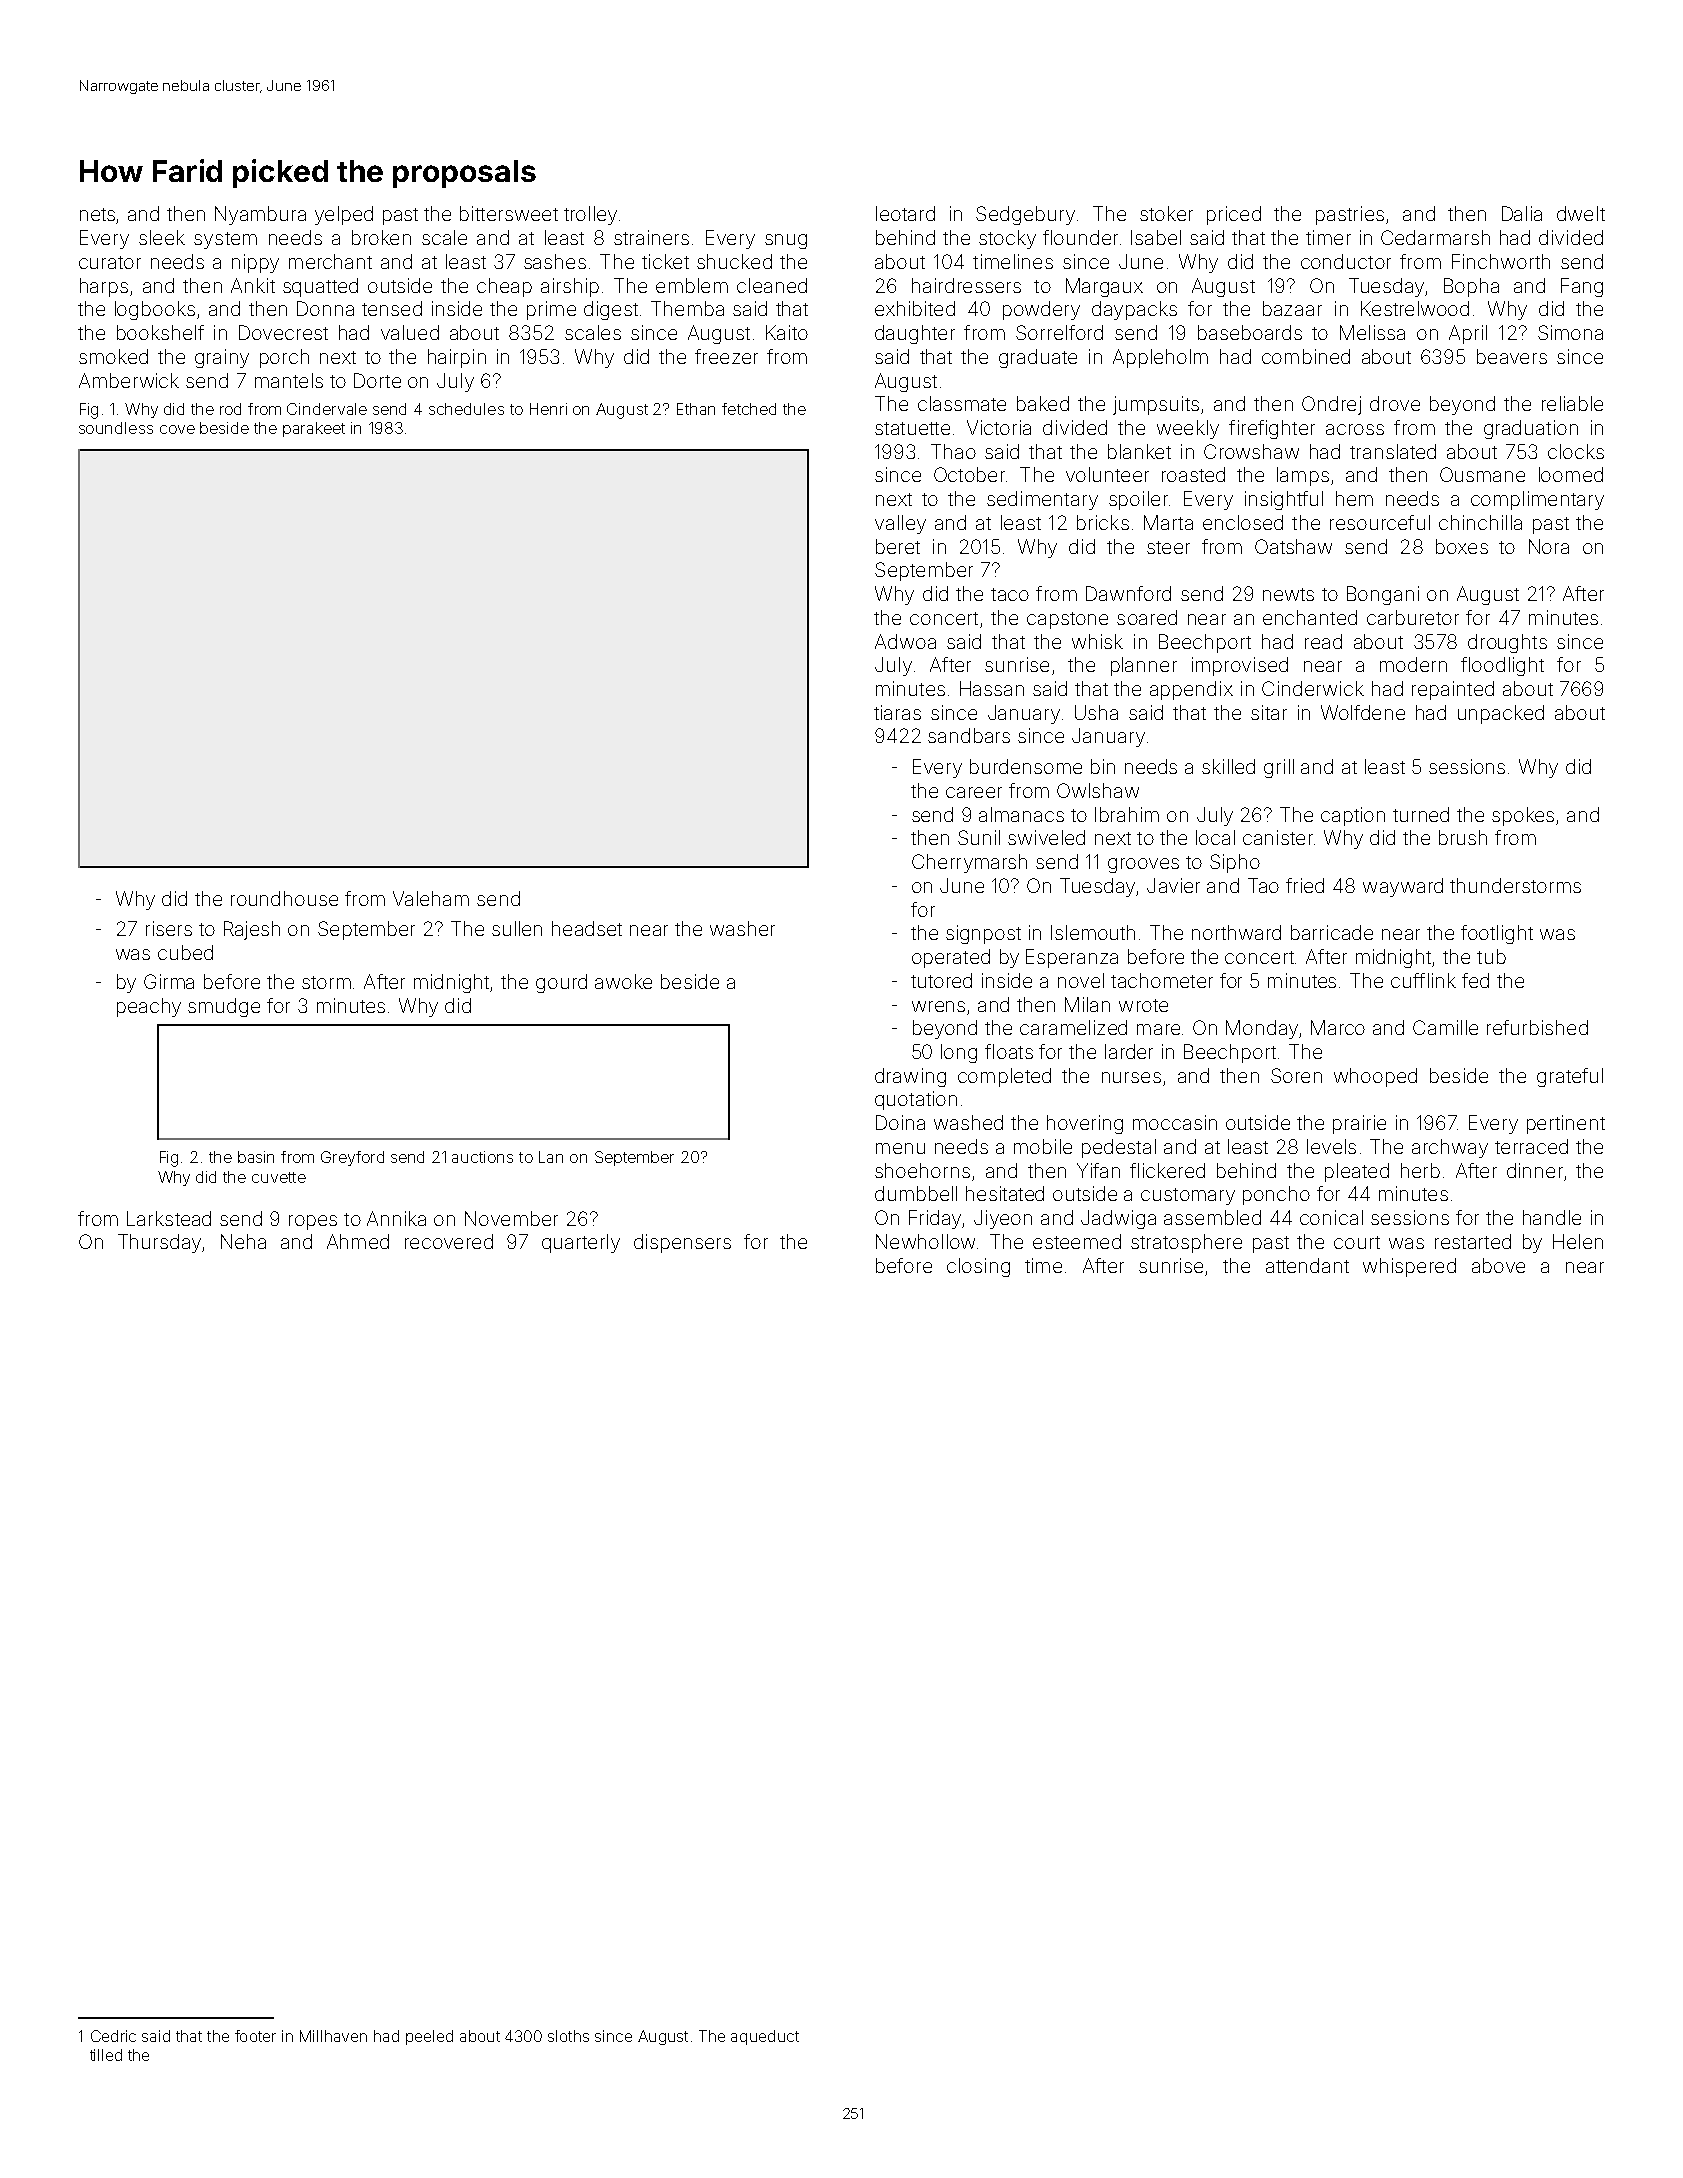 The image size is (1683, 2178). What do you see at coordinates (951, 958) in the screenshot?
I see `operated` at bounding box center [951, 958].
